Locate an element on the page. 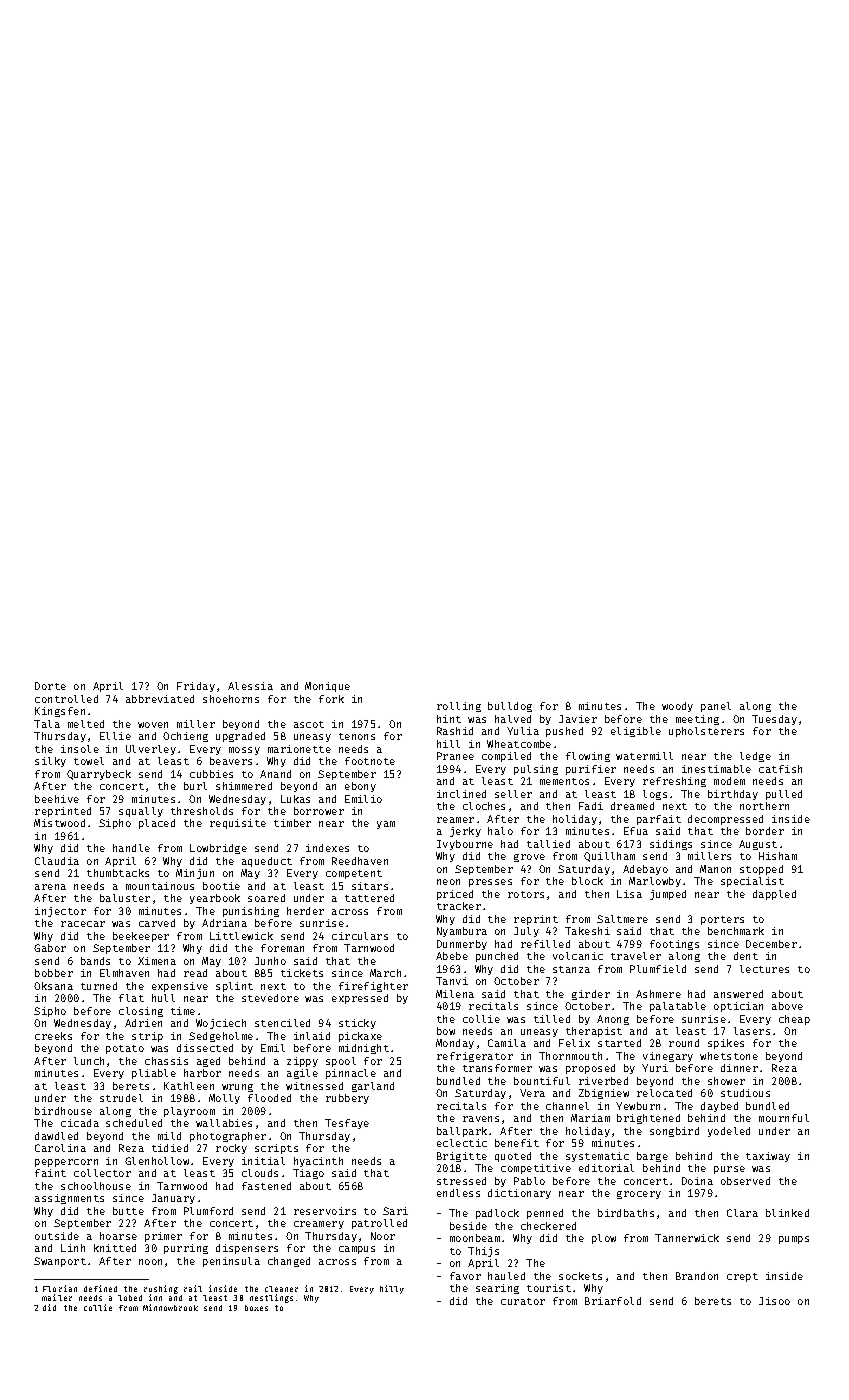 This image has width=849, height=1400. bulldog is located at coordinates (510, 707).
